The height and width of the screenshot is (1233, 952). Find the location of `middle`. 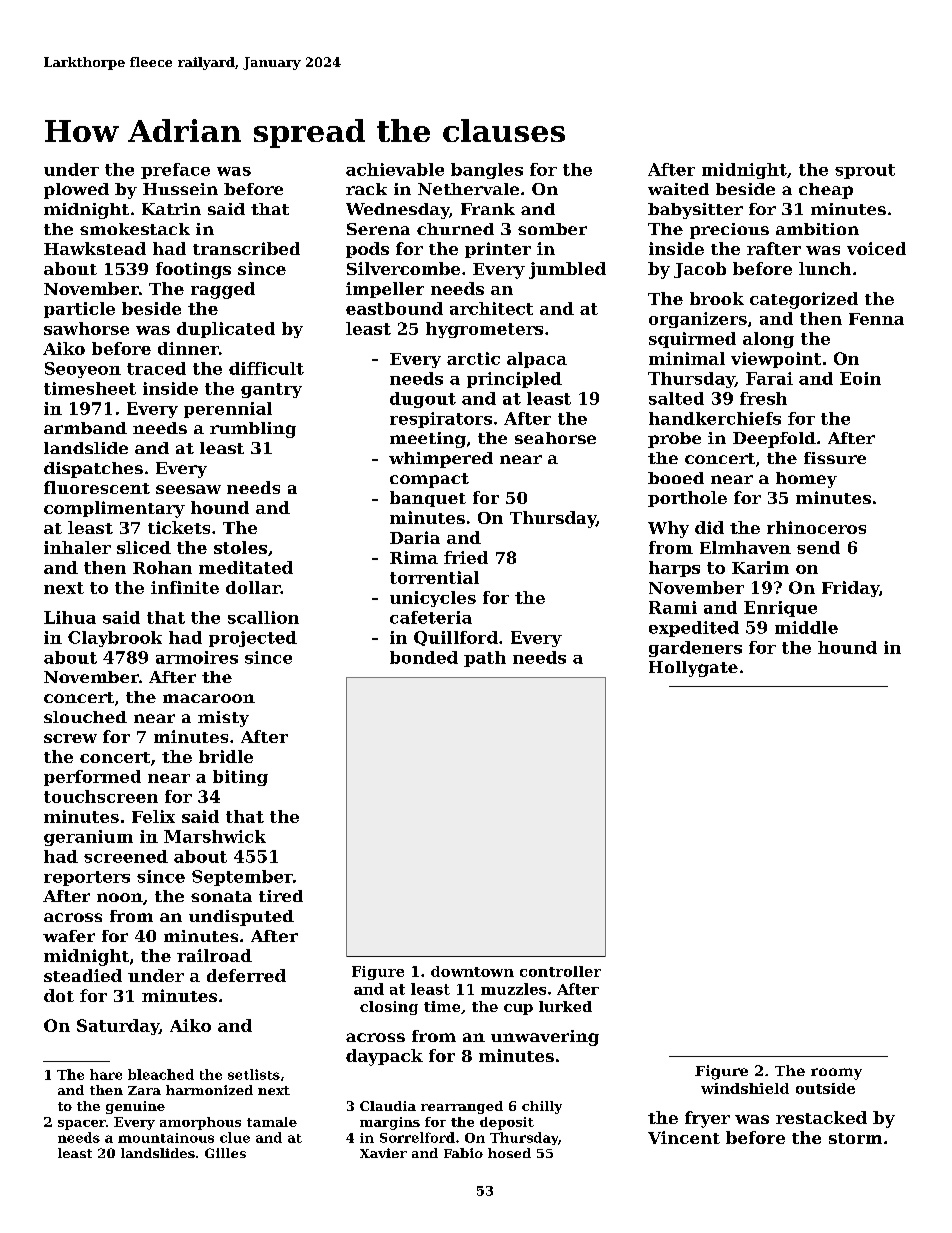

middle is located at coordinates (806, 627).
